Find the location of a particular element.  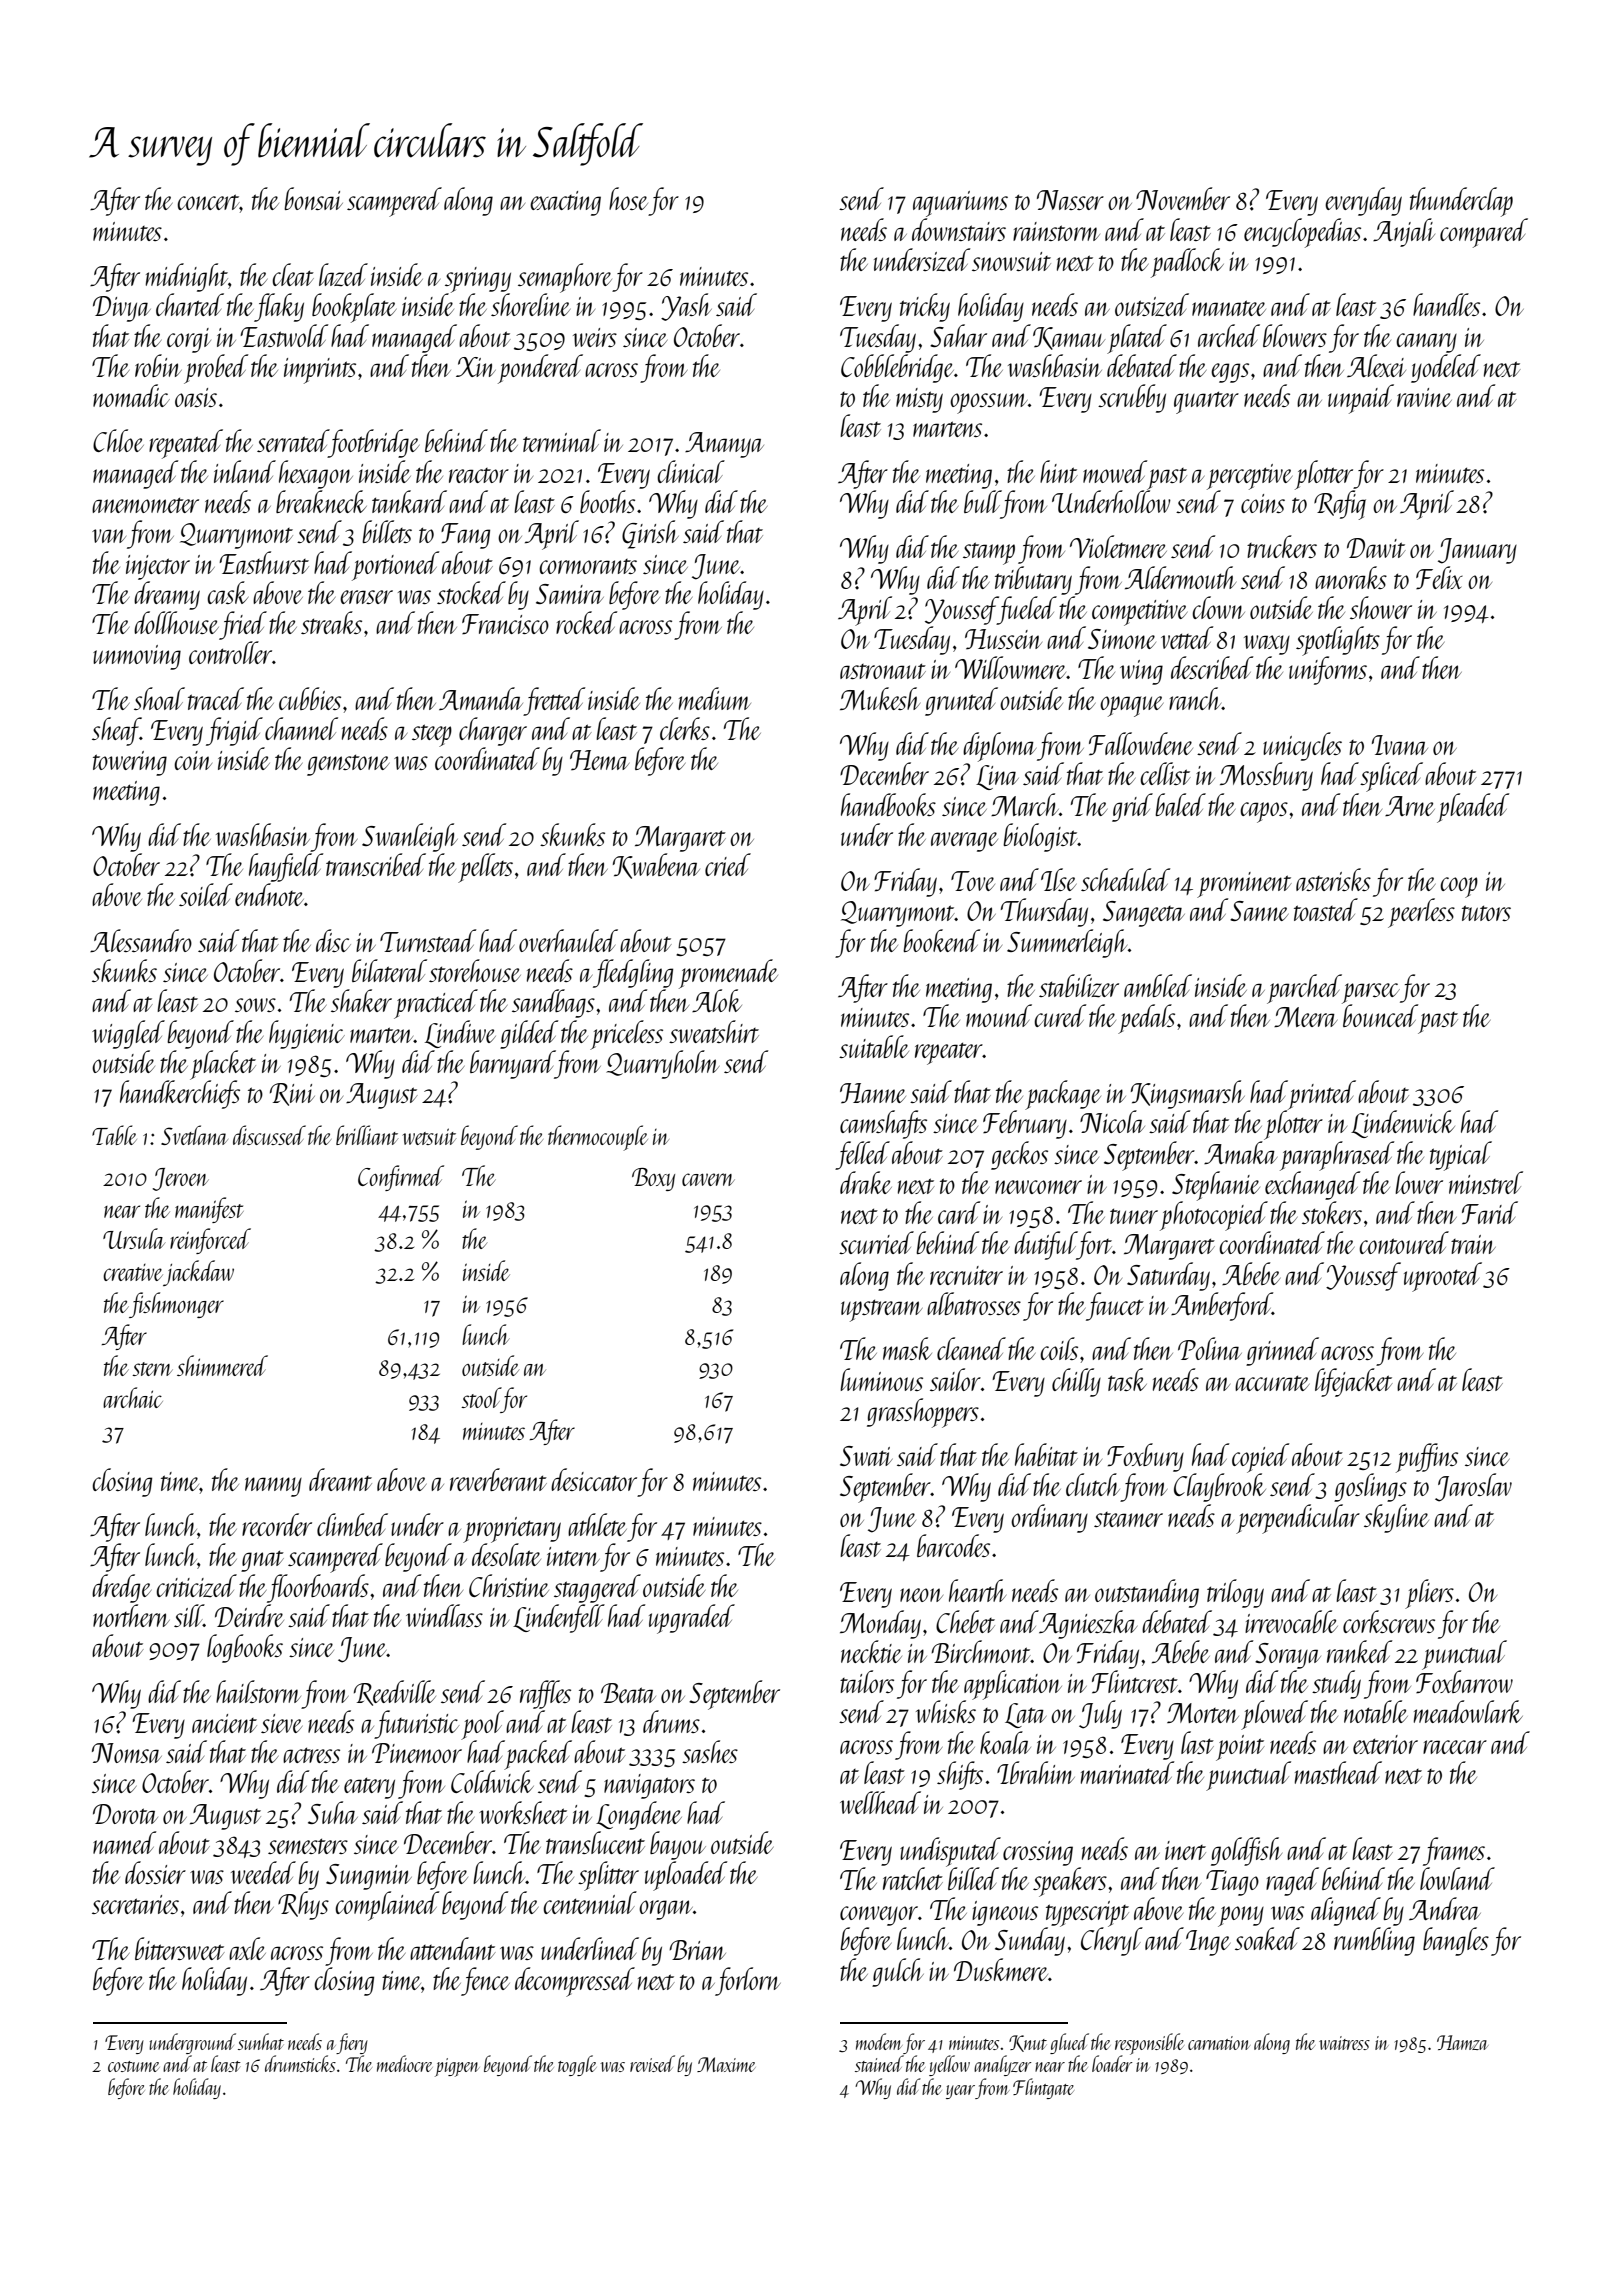

probed is located at coordinates (216, 369).
